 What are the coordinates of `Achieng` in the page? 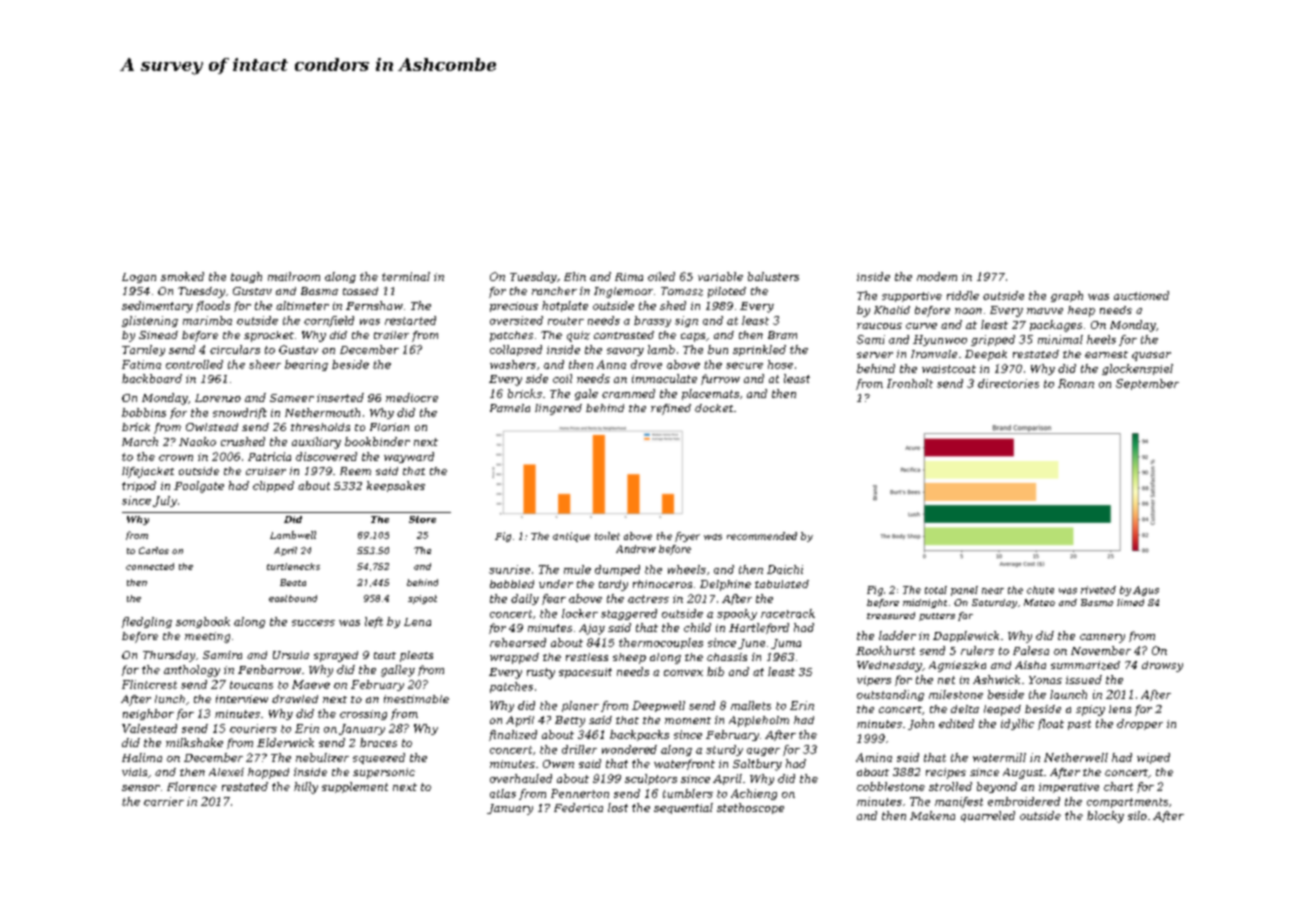 It's located at (754, 794).
